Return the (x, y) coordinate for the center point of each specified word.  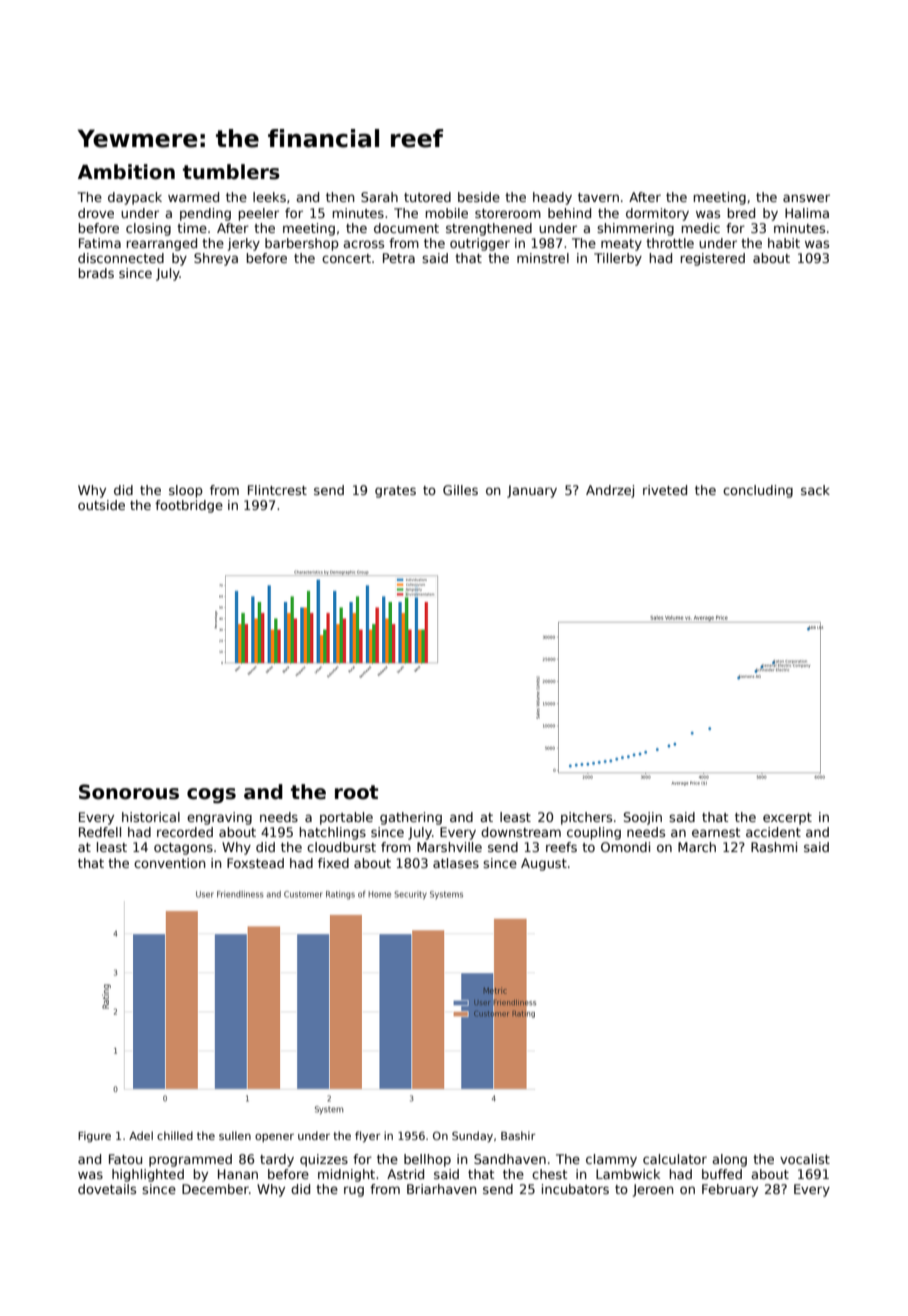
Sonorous (129, 792)
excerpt (787, 819)
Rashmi (774, 847)
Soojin (643, 818)
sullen (235, 1135)
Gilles (460, 490)
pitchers (586, 818)
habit (784, 243)
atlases (456, 863)
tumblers (231, 172)
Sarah (379, 197)
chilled (175, 1135)
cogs (211, 795)
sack (815, 490)
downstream (521, 832)
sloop (186, 491)
